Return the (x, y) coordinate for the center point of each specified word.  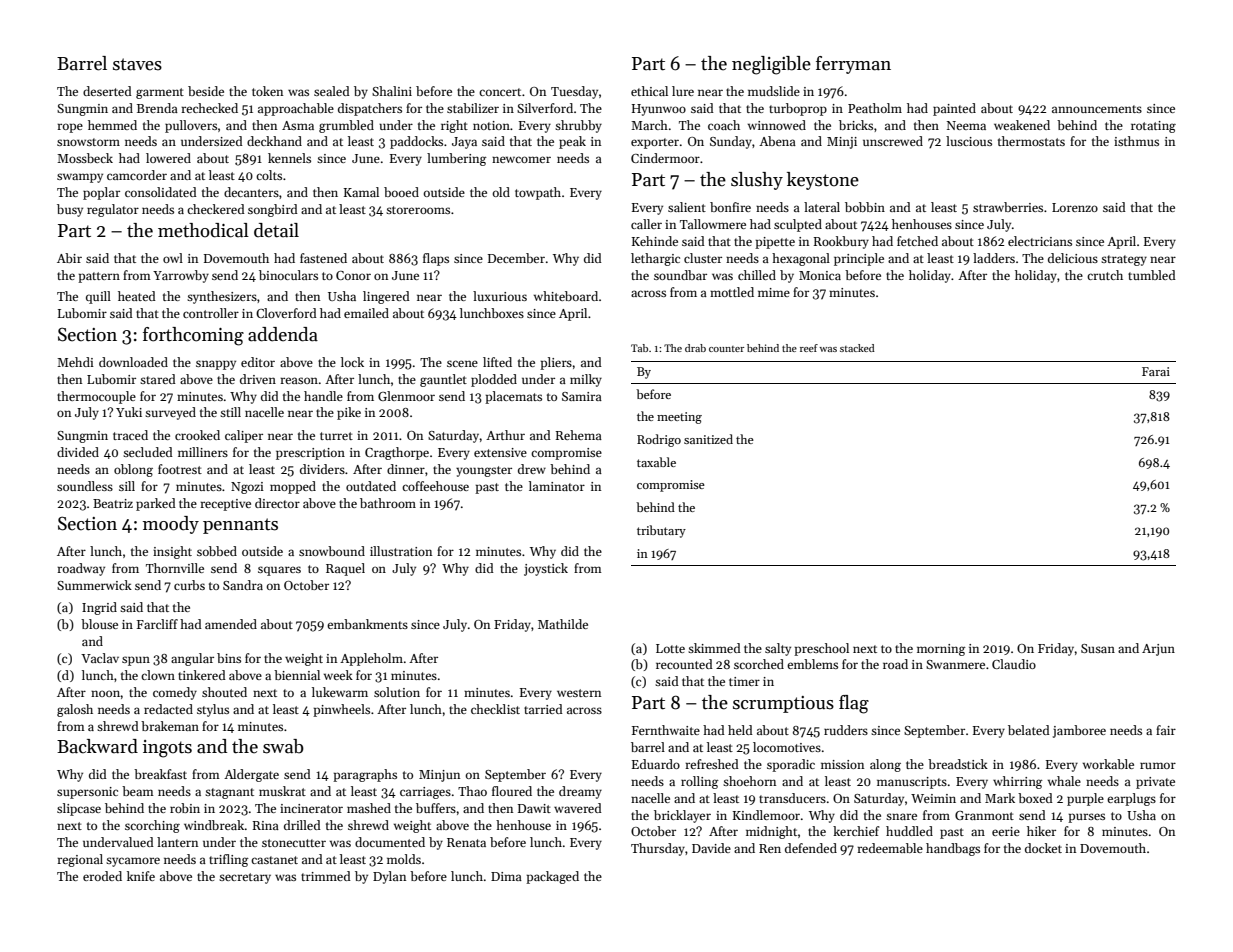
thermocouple (96, 397)
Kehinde (655, 241)
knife (141, 876)
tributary (661, 531)
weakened (1022, 125)
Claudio (1014, 664)
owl (173, 258)
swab (283, 746)
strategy (1124, 260)
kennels (289, 158)
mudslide (774, 91)
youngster (484, 471)
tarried (543, 709)
